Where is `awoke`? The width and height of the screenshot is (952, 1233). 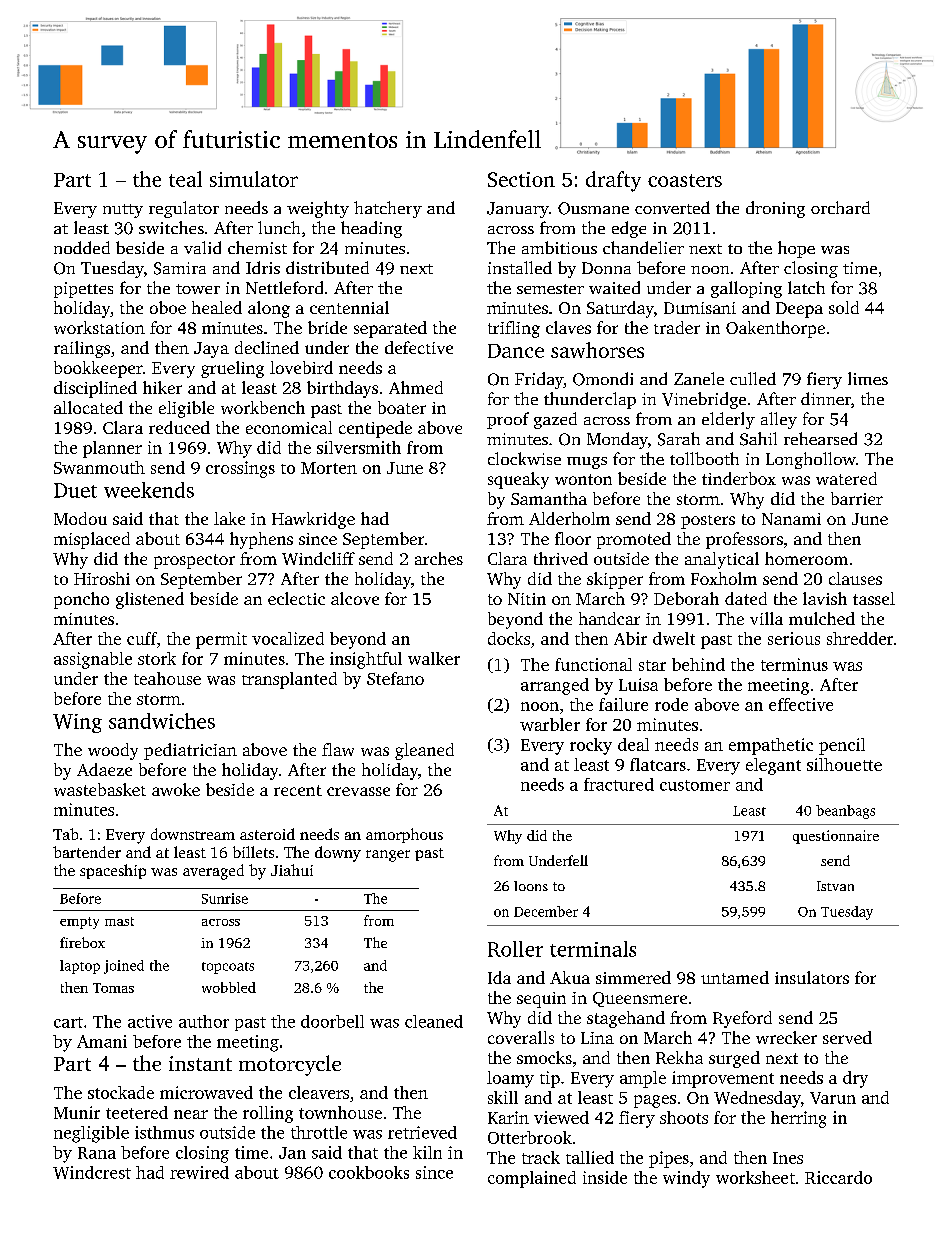
awoke is located at coordinates (176, 789).
